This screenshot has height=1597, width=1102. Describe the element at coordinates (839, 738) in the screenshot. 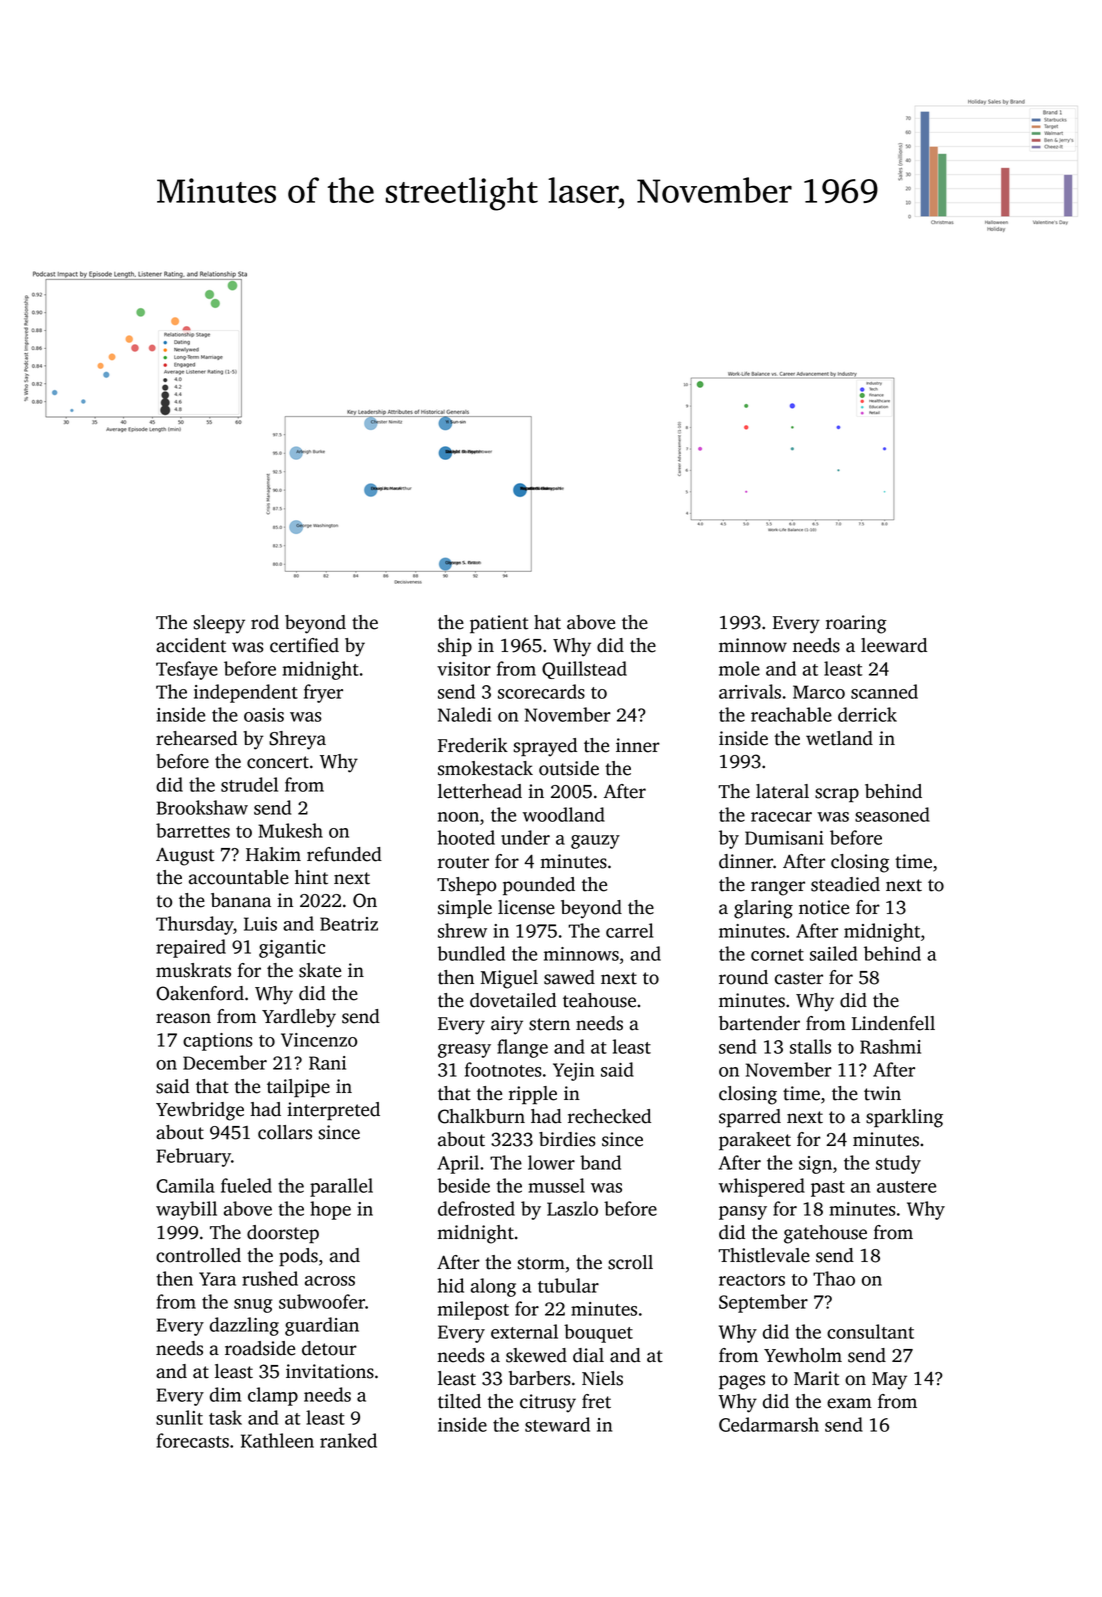

I see `wetland` at that location.
